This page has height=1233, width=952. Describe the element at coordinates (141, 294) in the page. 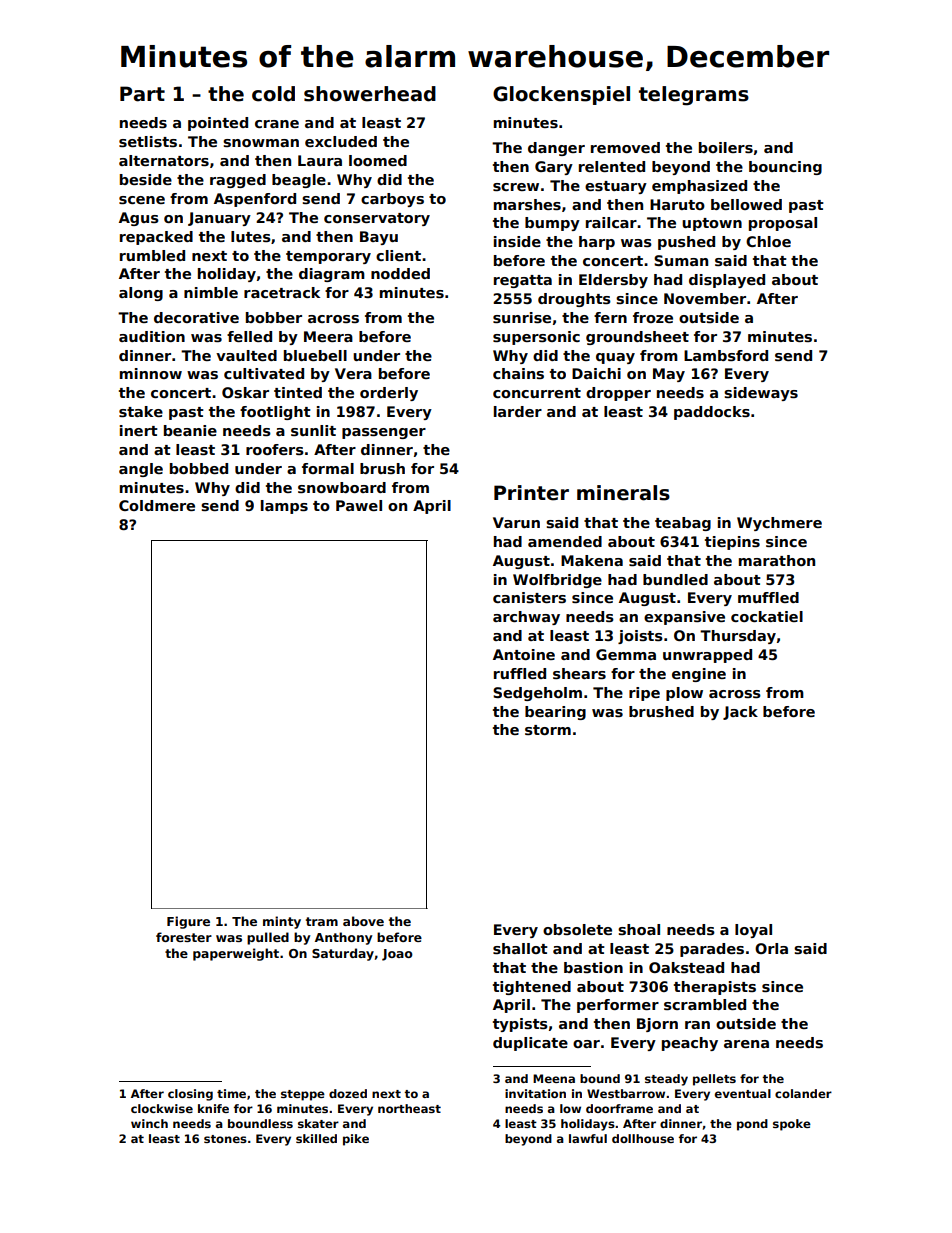

I see `along` at that location.
